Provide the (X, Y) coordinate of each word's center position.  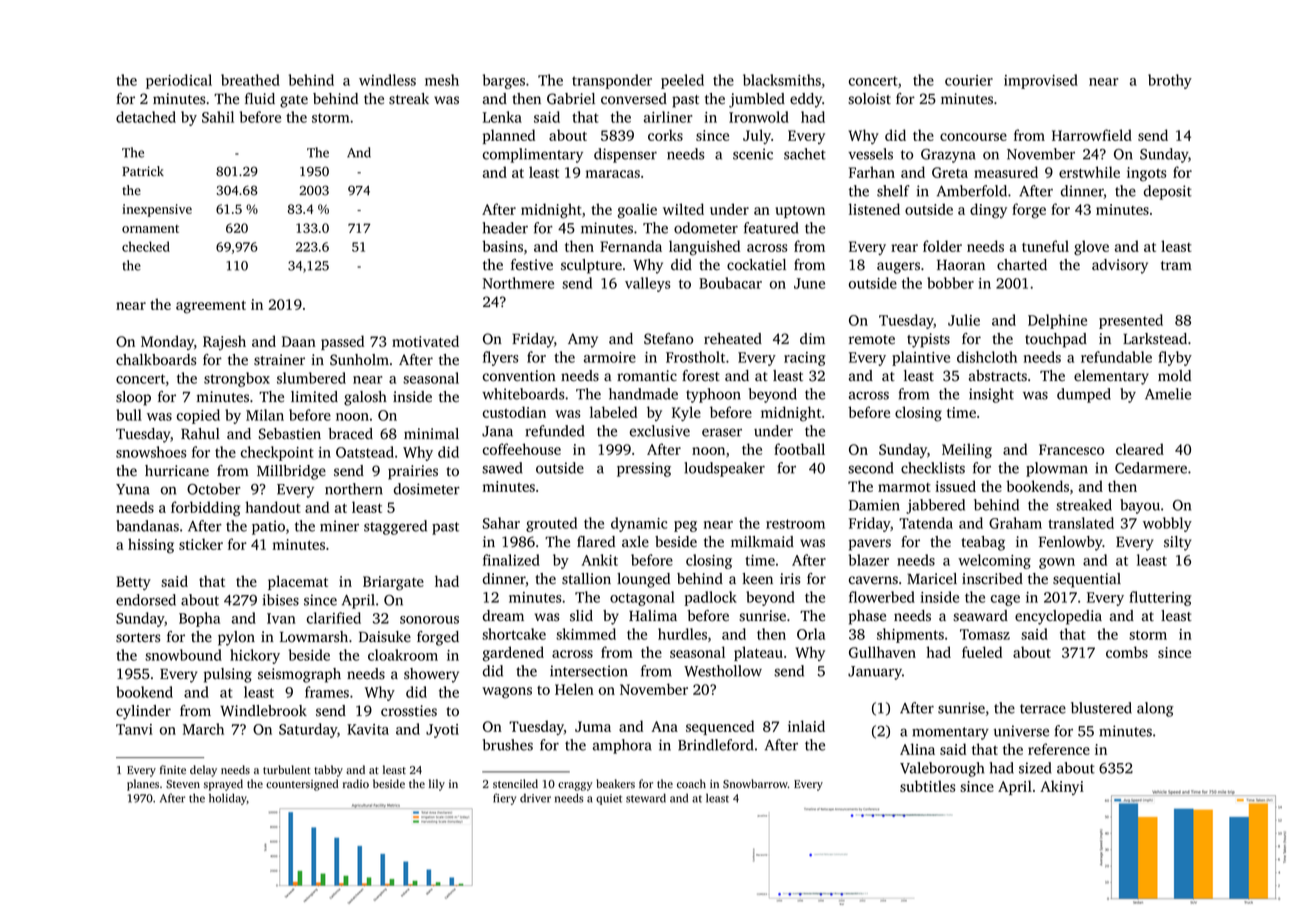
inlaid (806, 726)
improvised (1041, 81)
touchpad (1056, 340)
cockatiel (756, 265)
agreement (211, 307)
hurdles (682, 634)
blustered (1101, 708)
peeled (682, 81)
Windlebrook (263, 711)
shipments (910, 635)
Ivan (281, 618)
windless (387, 80)
